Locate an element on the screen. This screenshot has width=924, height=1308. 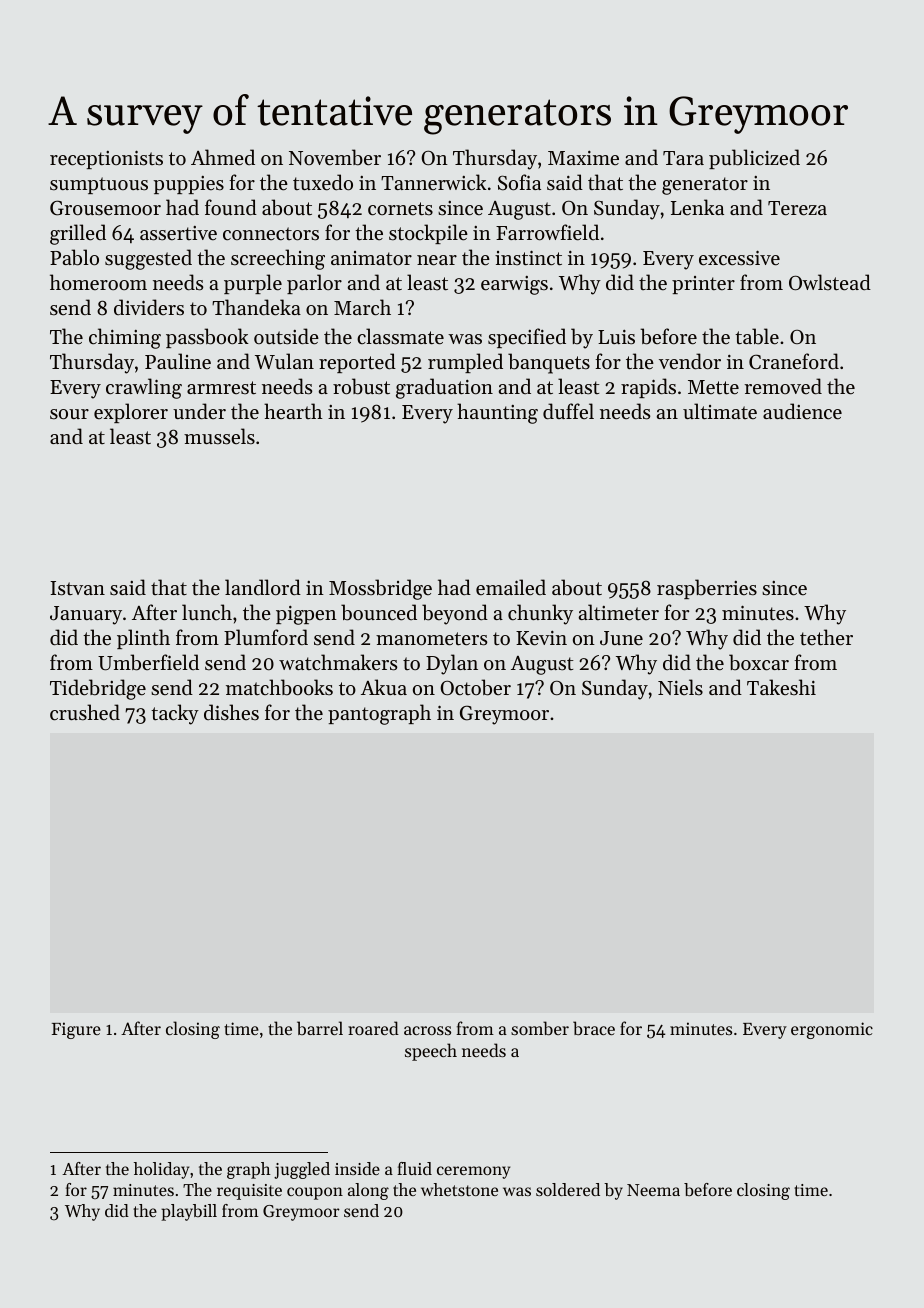
printer is located at coordinates (703, 285).
